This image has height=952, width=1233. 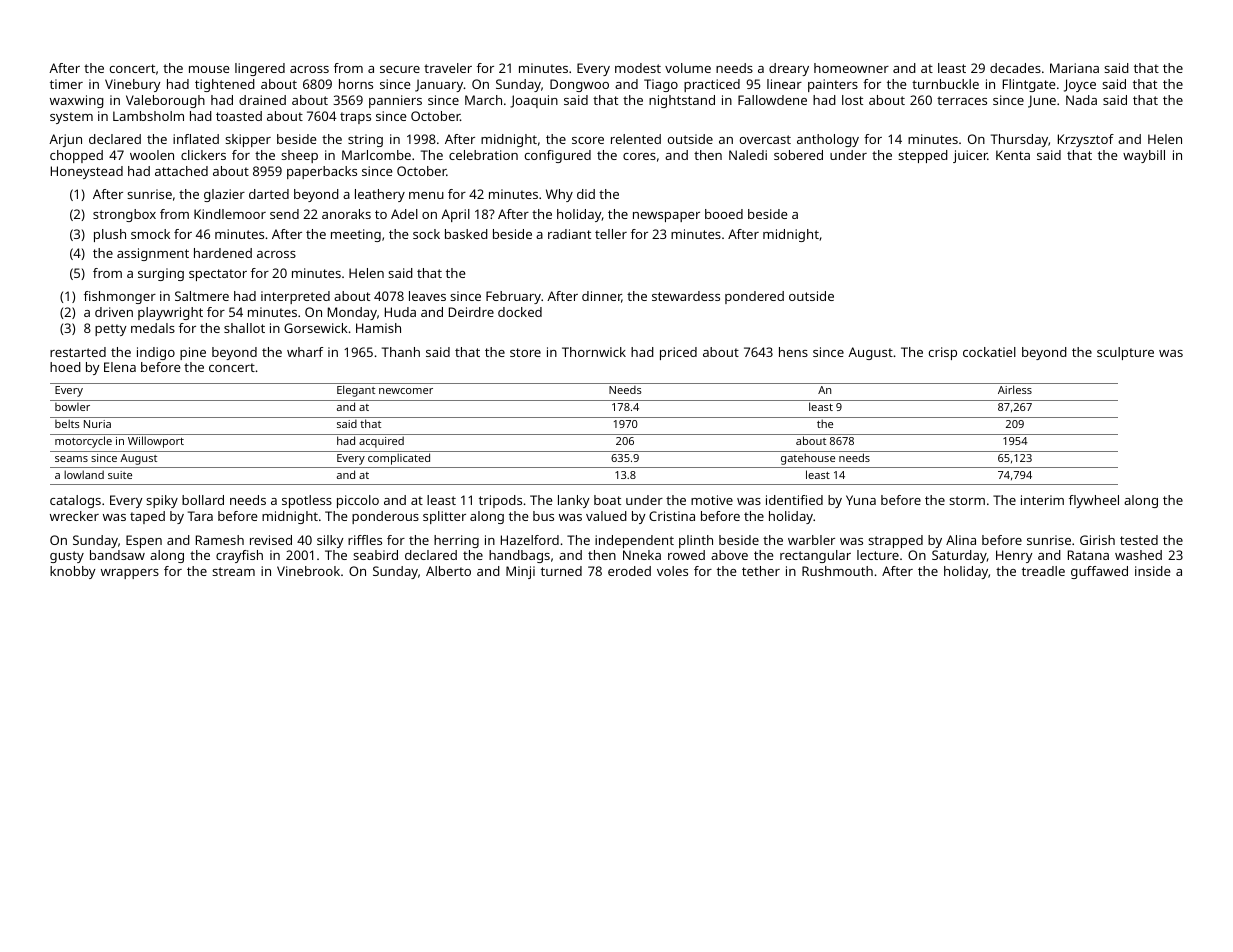 What do you see at coordinates (124, 215) in the image?
I see `strongbox` at bounding box center [124, 215].
